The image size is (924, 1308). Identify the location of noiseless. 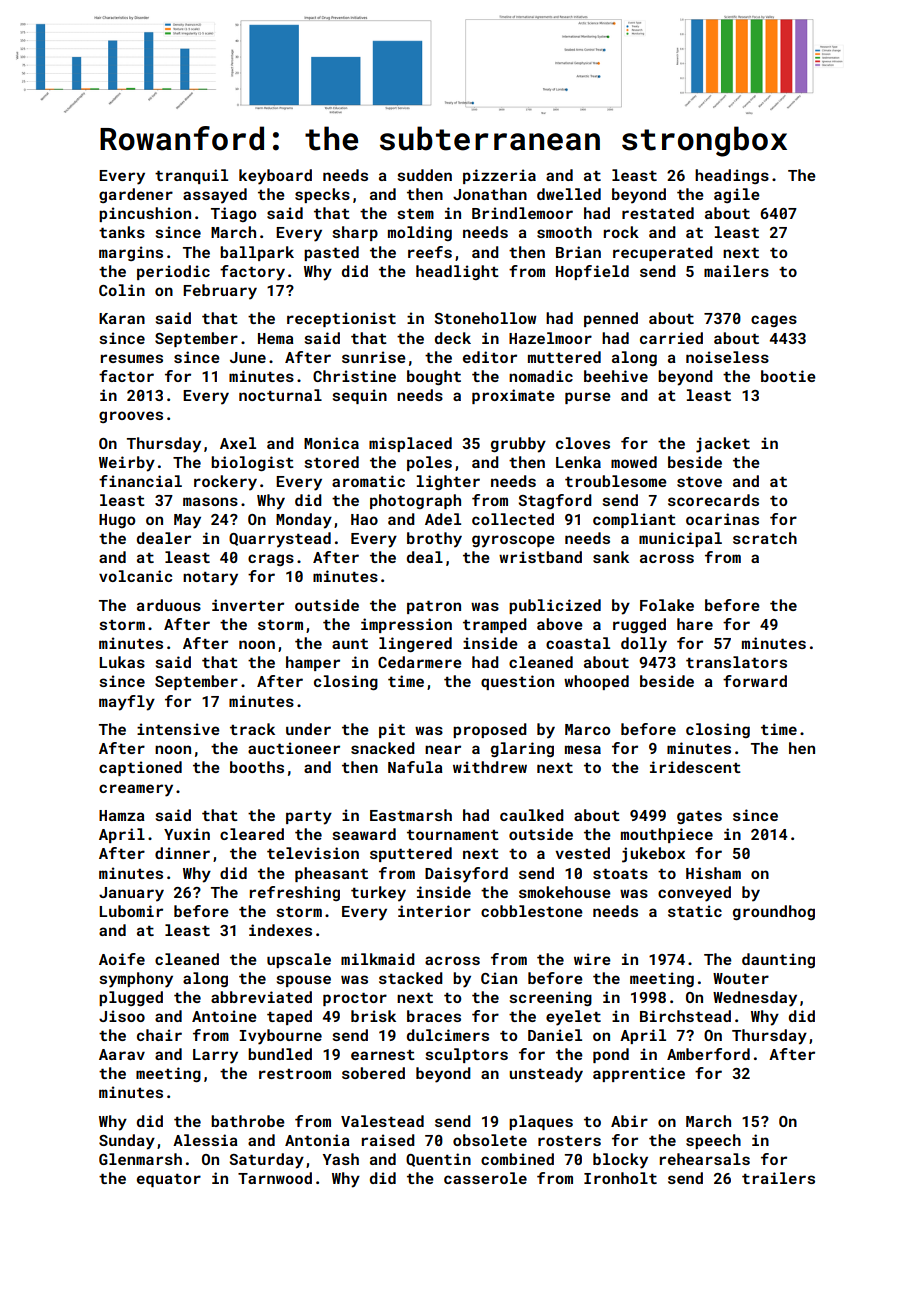
(727, 357).
